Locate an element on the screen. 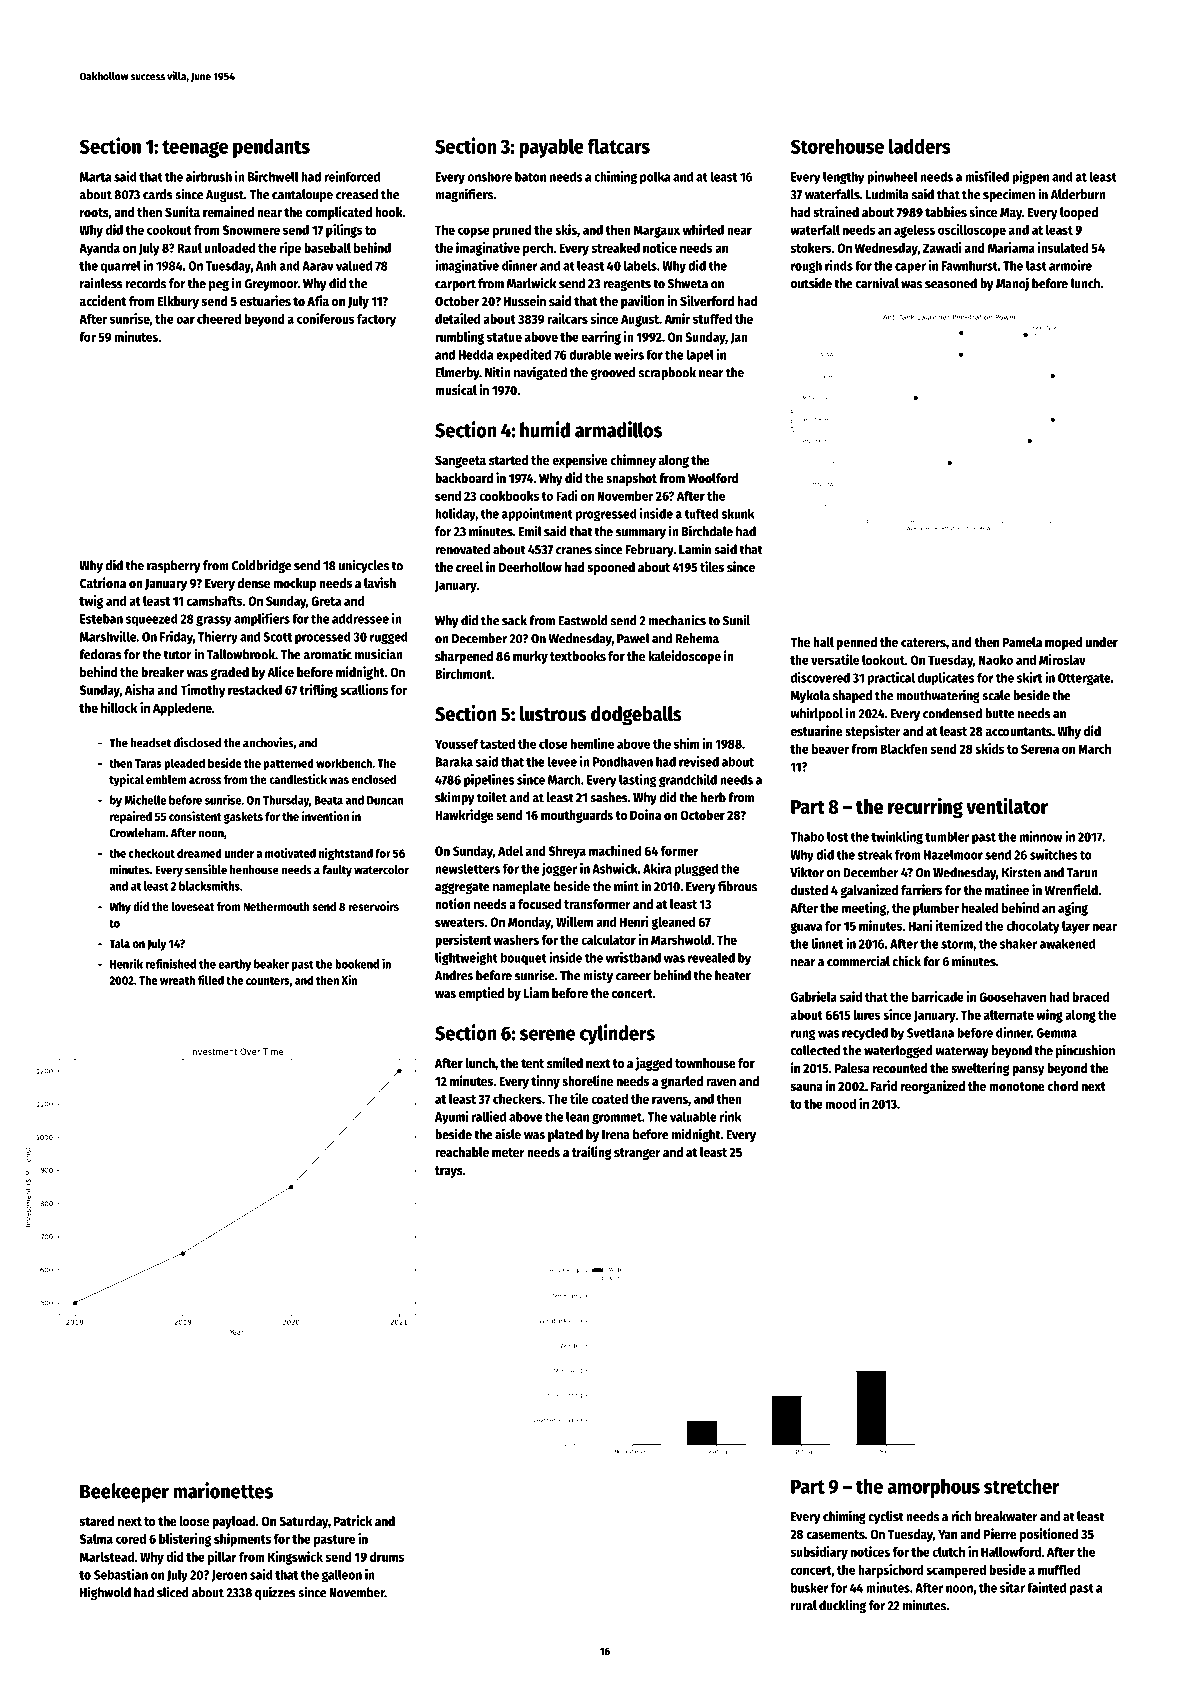 The image size is (1199, 1696). skunk is located at coordinates (737, 513).
